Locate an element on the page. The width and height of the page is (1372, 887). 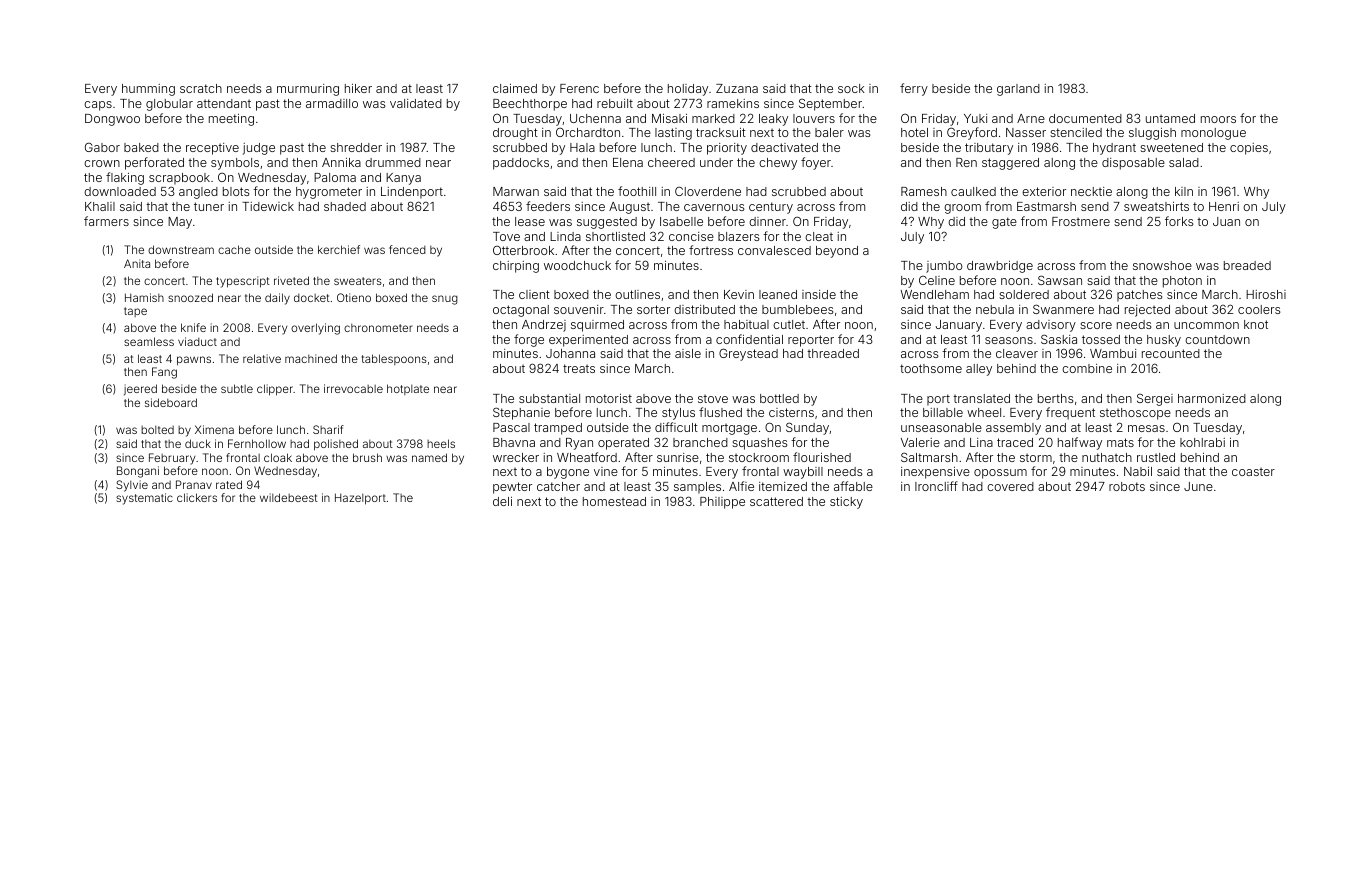
Fang is located at coordinates (164, 373).
